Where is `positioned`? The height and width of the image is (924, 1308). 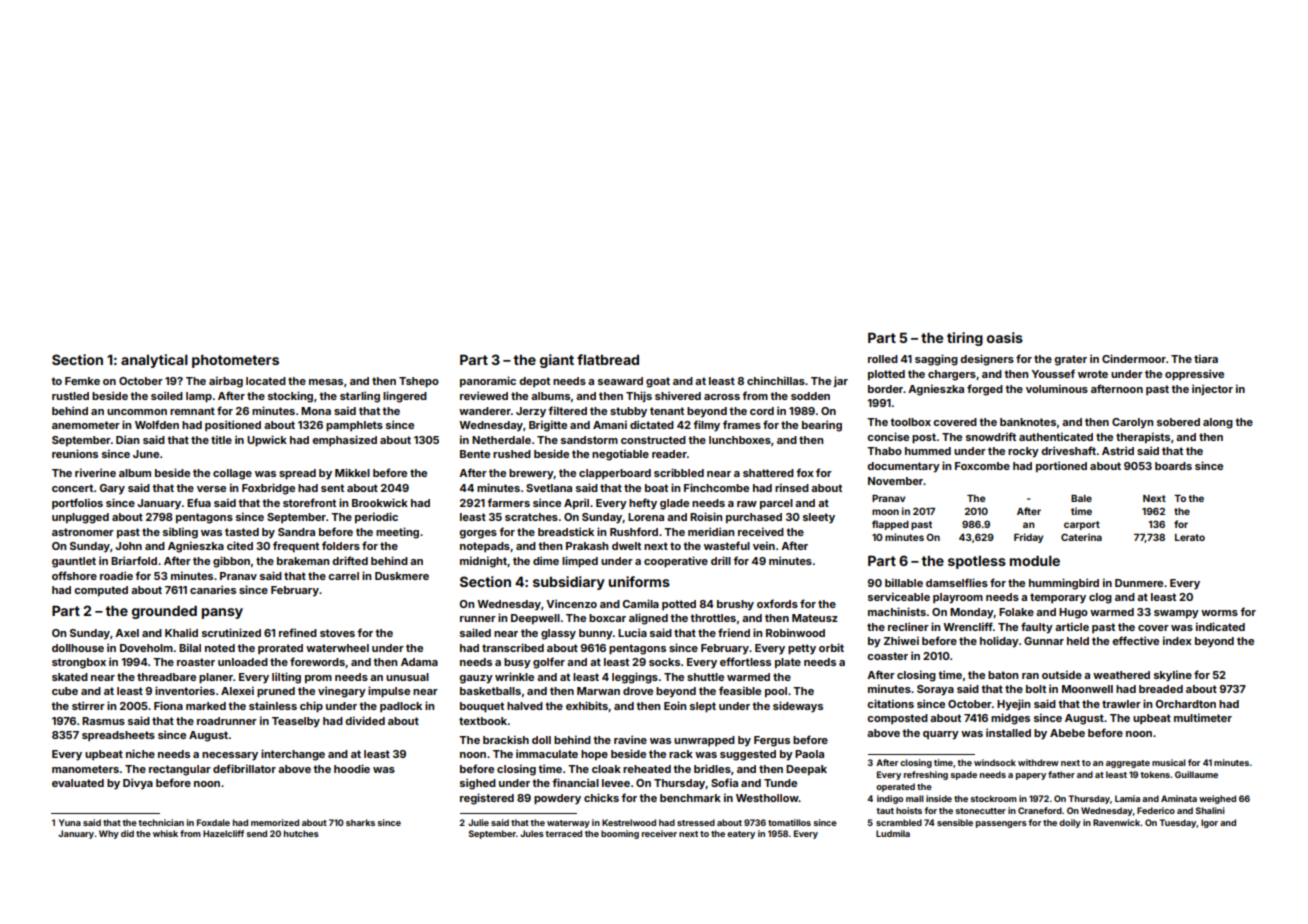
positioned is located at coordinates (233, 425).
